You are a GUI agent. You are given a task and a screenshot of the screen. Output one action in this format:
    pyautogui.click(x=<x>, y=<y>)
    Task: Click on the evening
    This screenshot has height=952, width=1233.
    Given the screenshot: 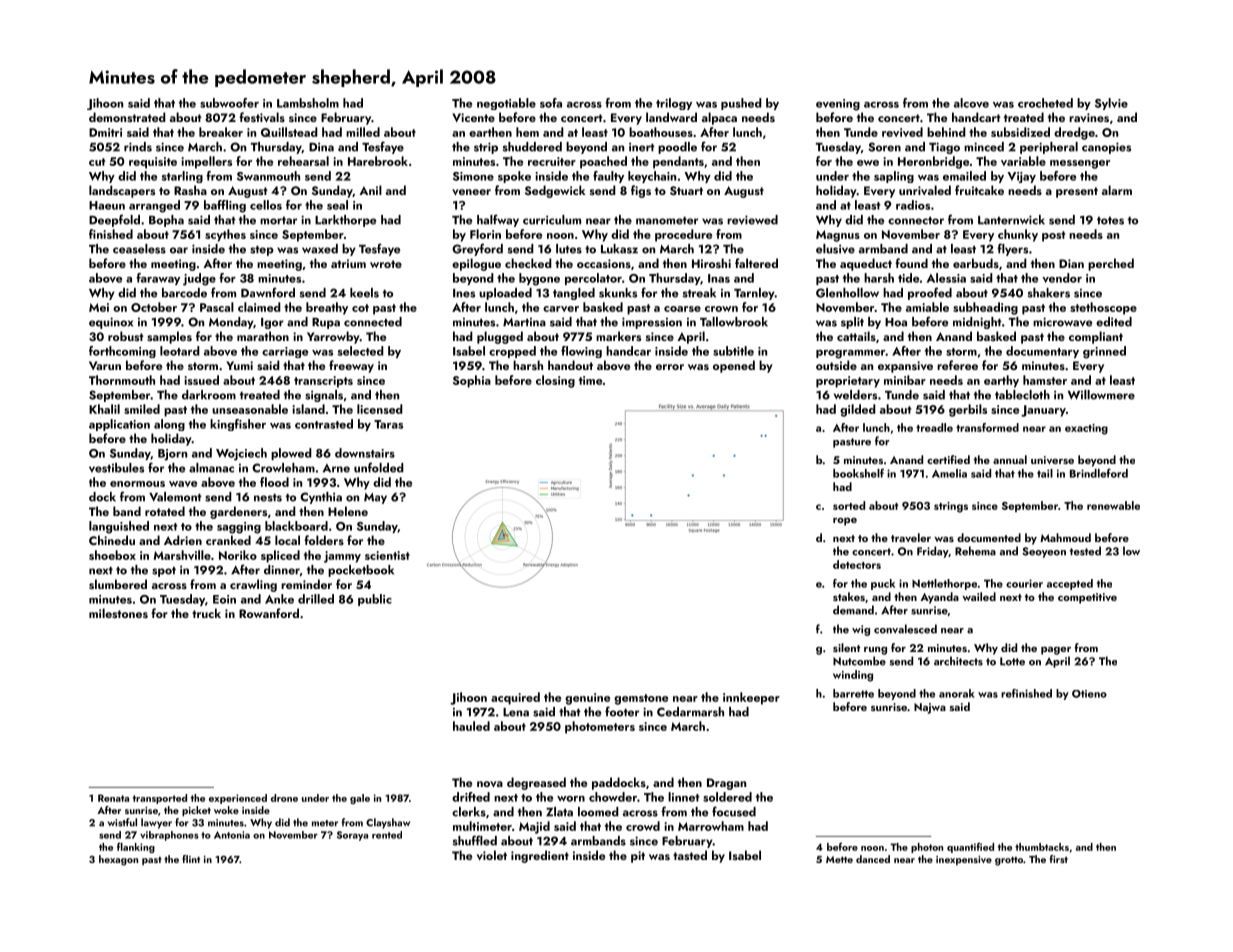 What is the action you would take?
    pyautogui.click(x=838, y=105)
